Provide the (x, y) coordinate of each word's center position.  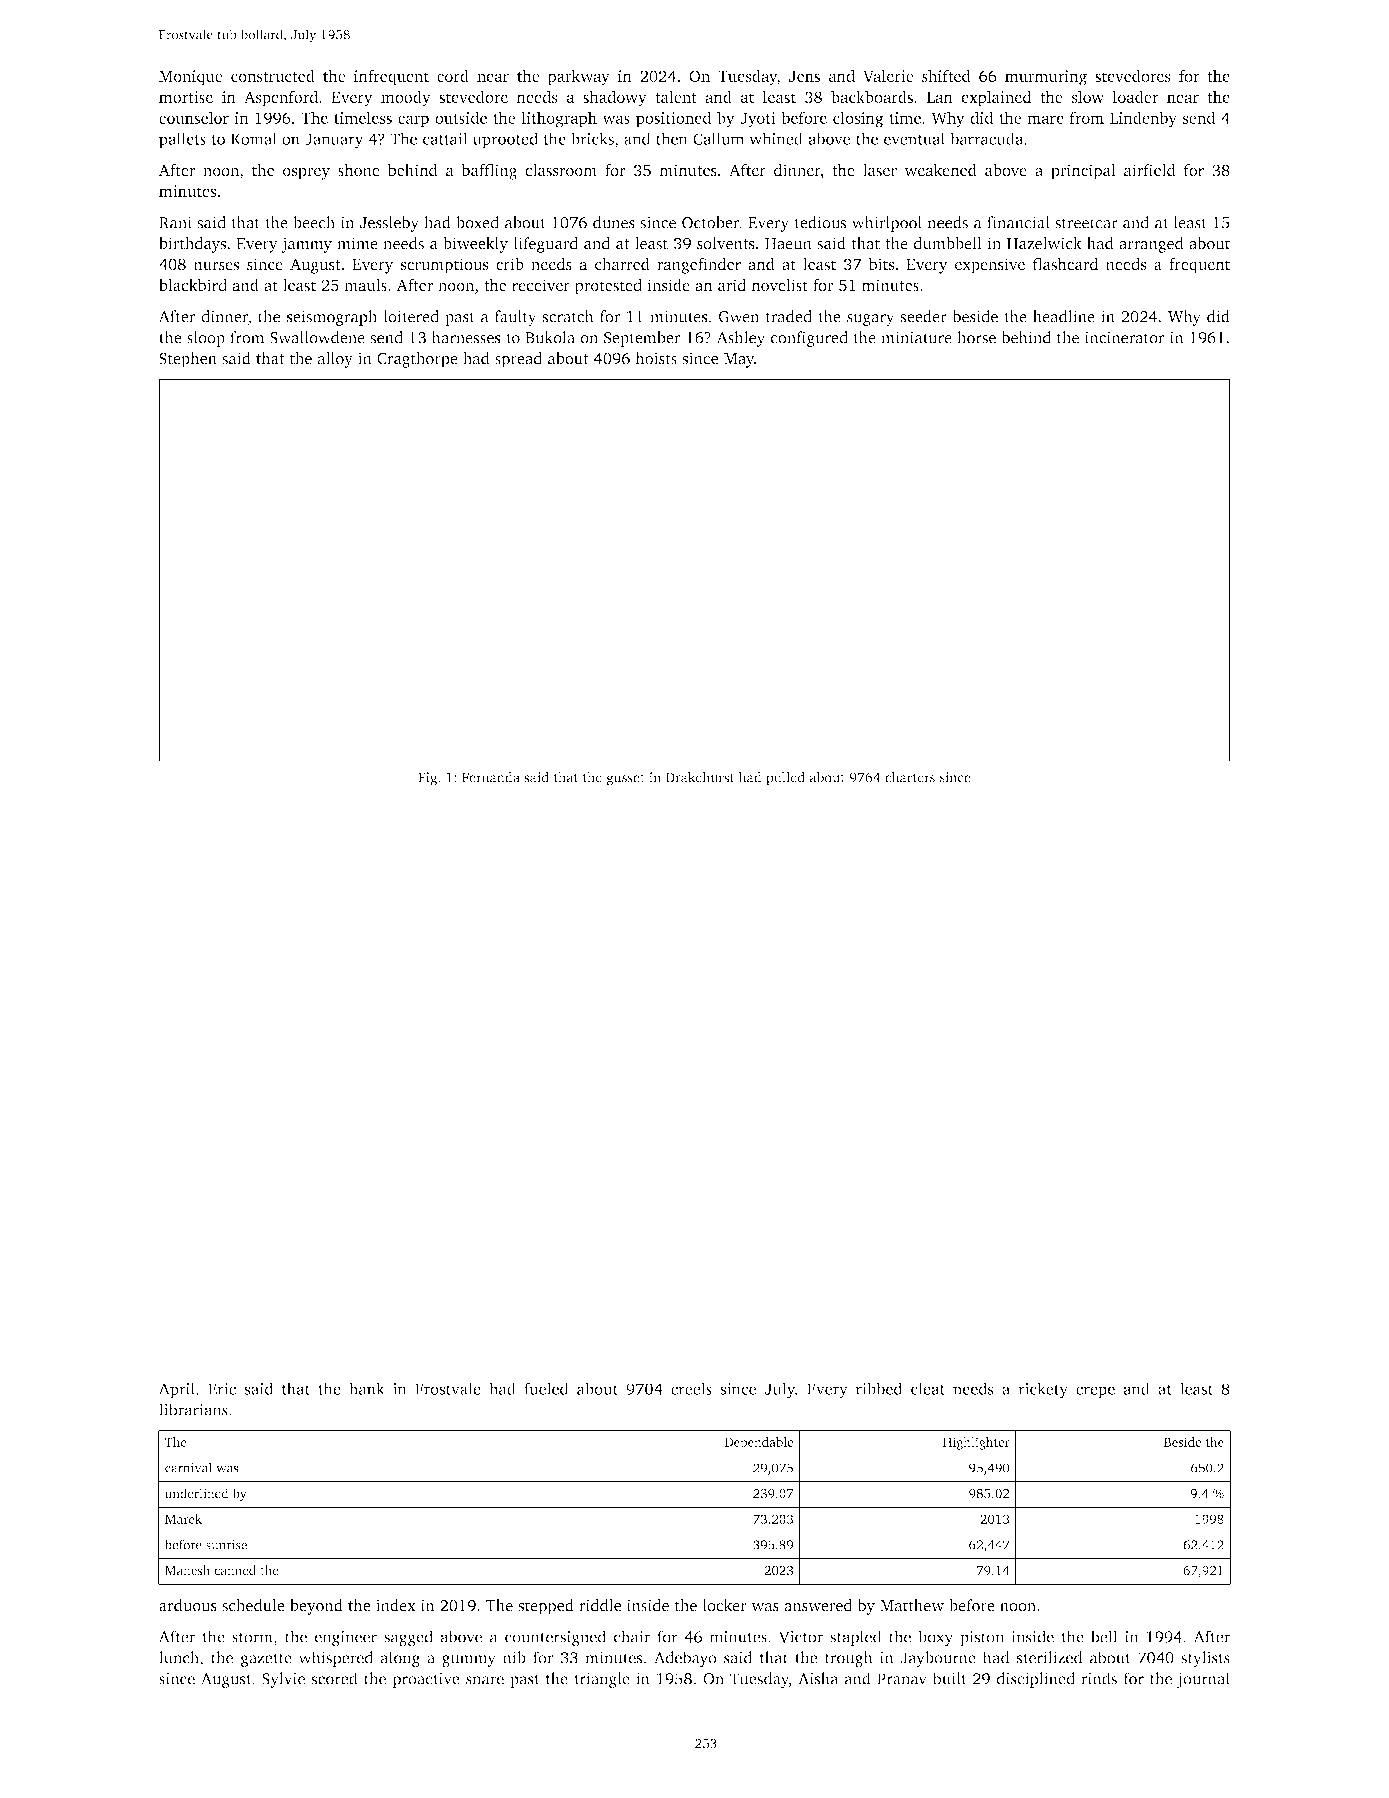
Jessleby (389, 224)
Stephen (188, 360)
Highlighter (976, 1443)
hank (367, 1388)
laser (880, 170)
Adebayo (685, 1659)
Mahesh (187, 1570)
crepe (1095, 1392)
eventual (914, 138)
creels (691, 1388)
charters (910, 777)
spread (518, 360)
